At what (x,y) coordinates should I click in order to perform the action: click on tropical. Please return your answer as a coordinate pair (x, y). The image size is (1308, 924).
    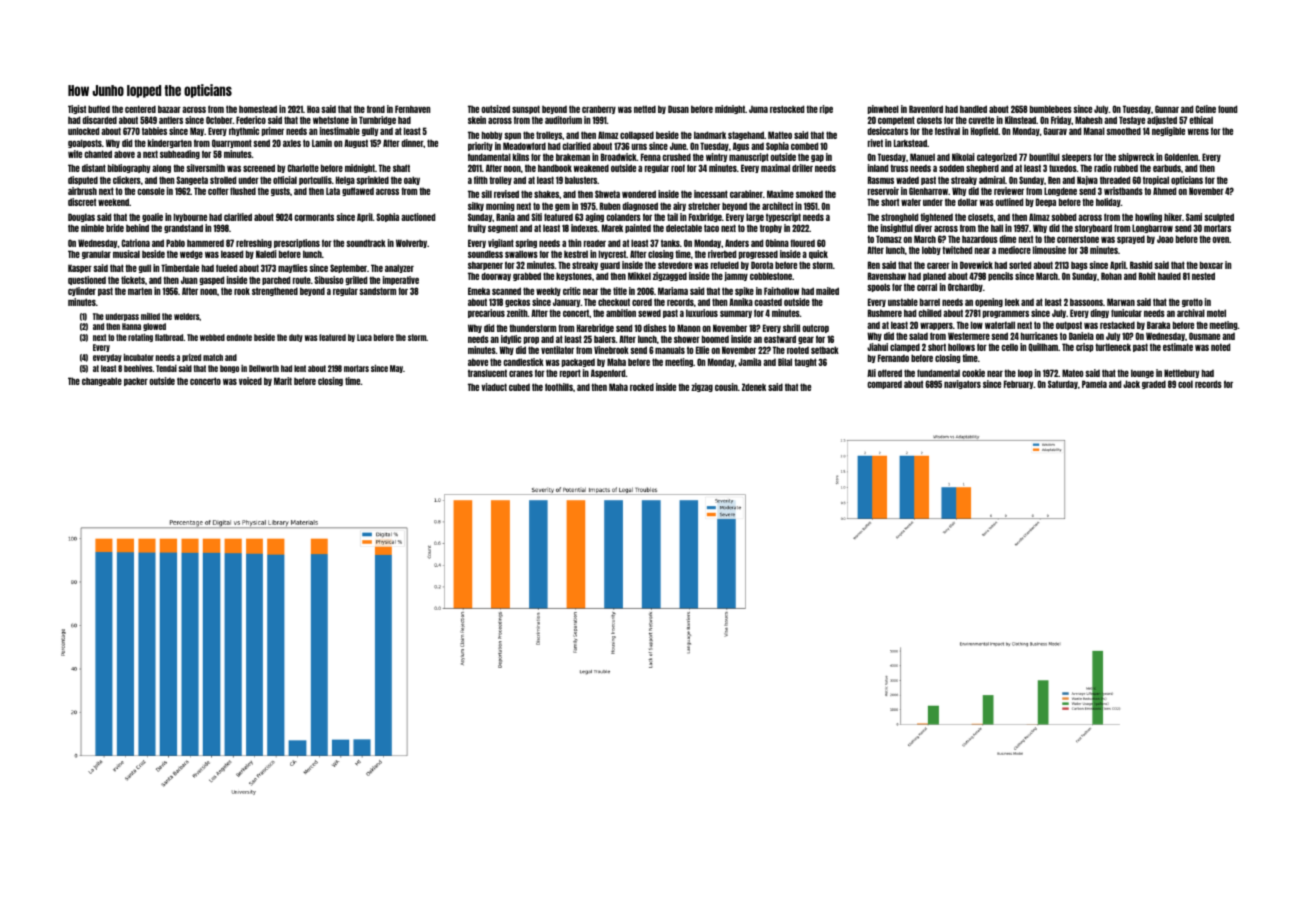
    Looking at the image, I should click on (1156, 180).
